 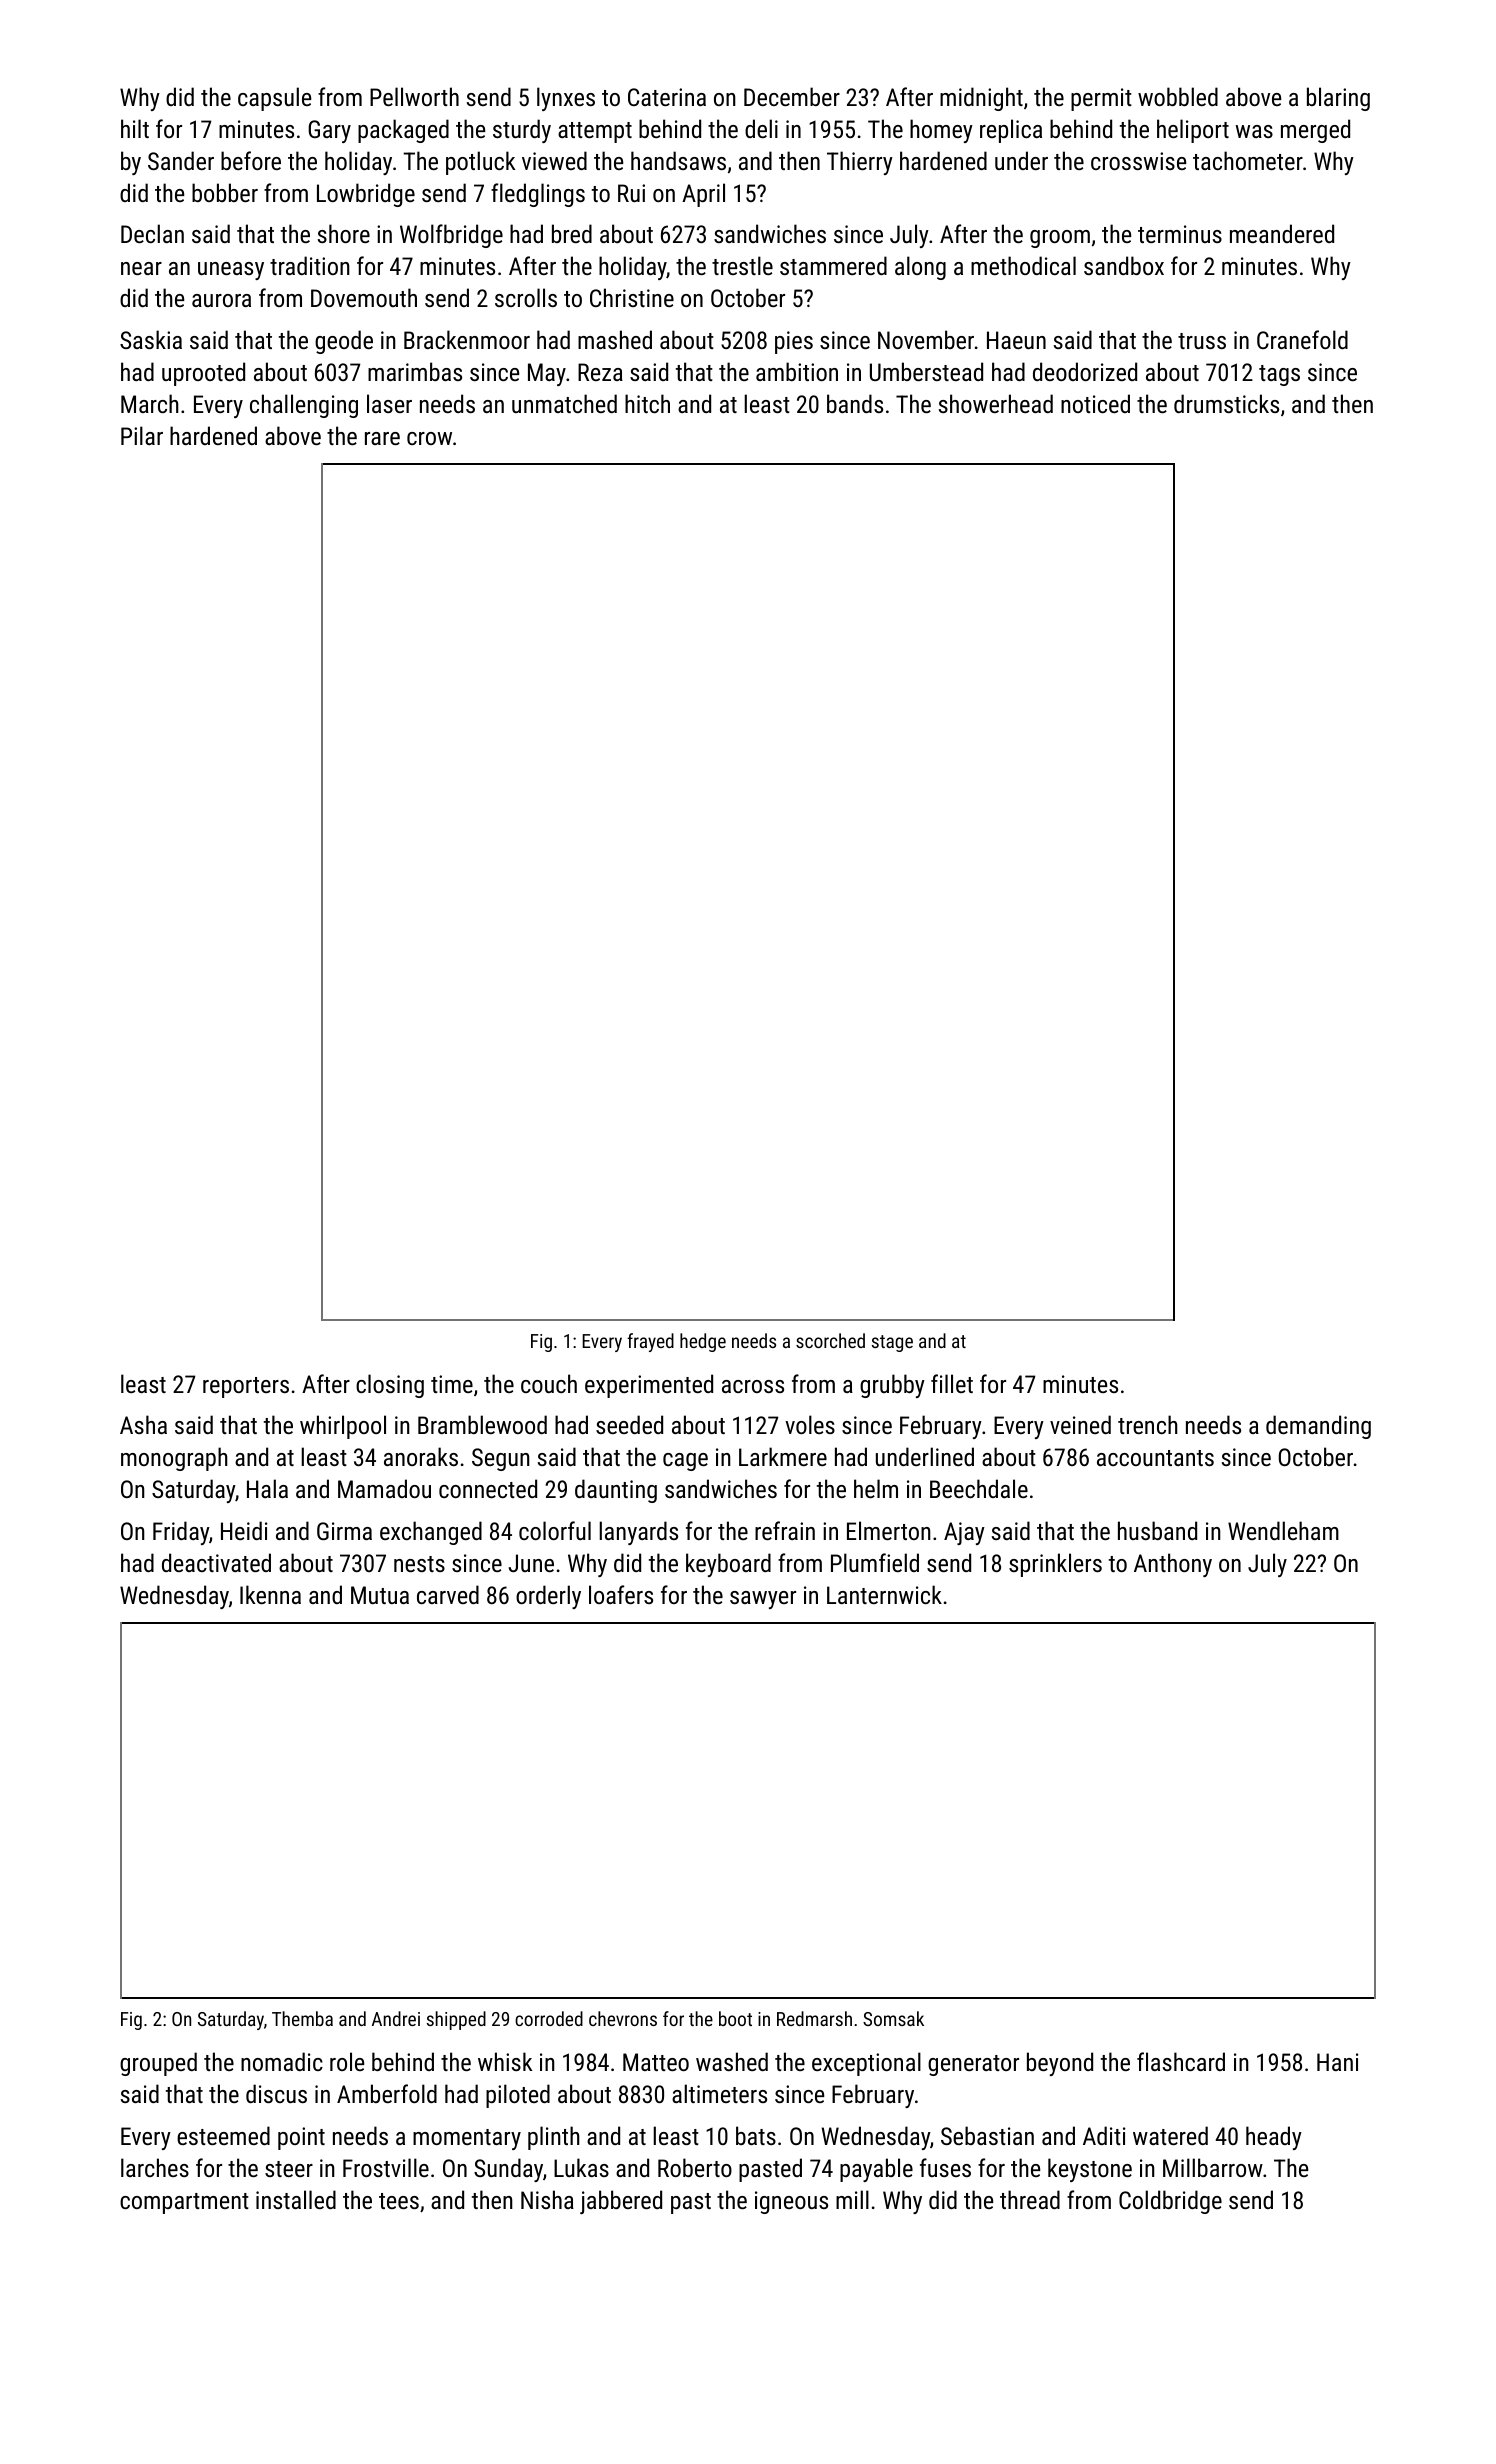 What do you see at coordinates (996, 403) in the document?
I see `showerhead` at bounding box center [996, 403].
